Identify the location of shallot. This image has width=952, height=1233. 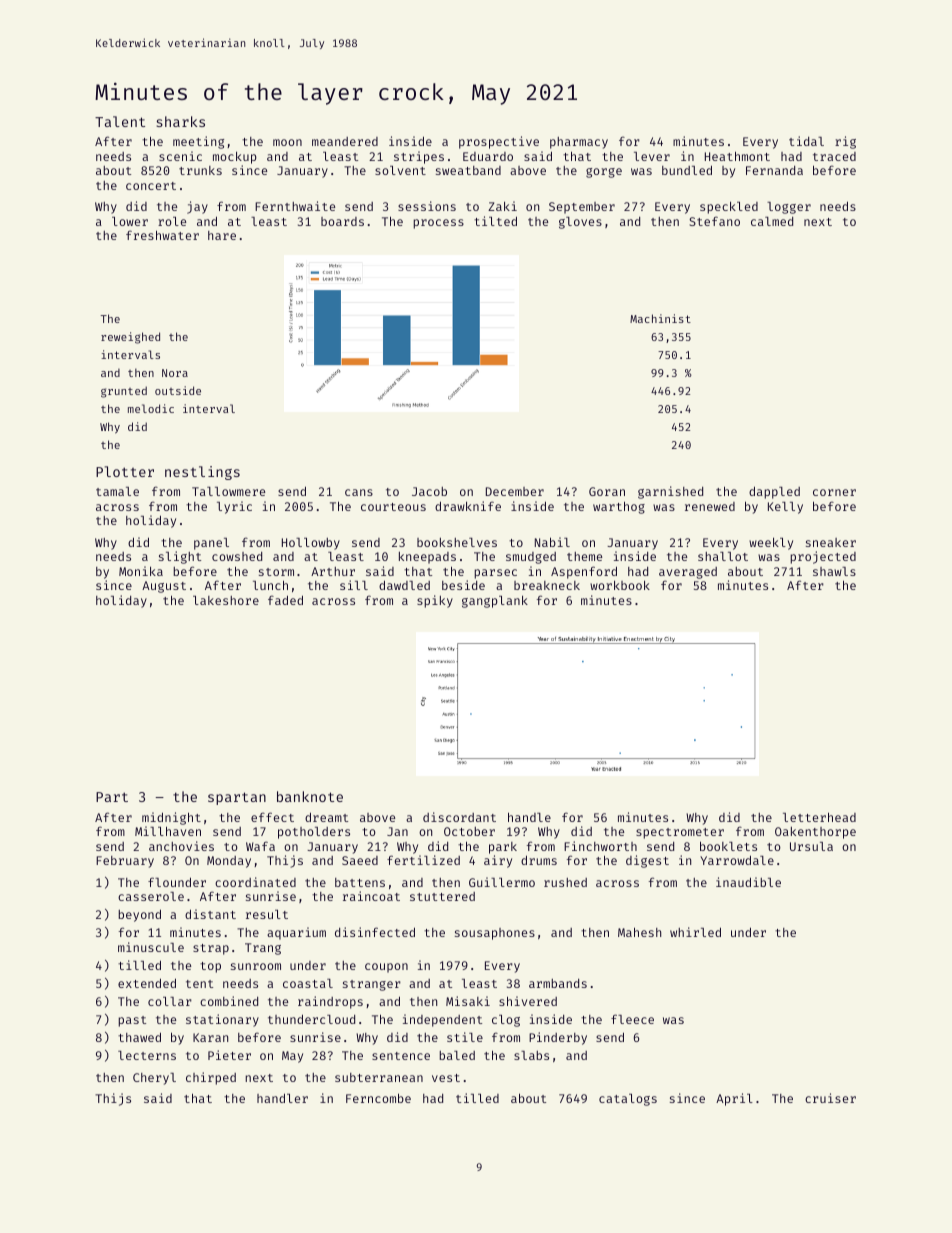
(723, 556).
